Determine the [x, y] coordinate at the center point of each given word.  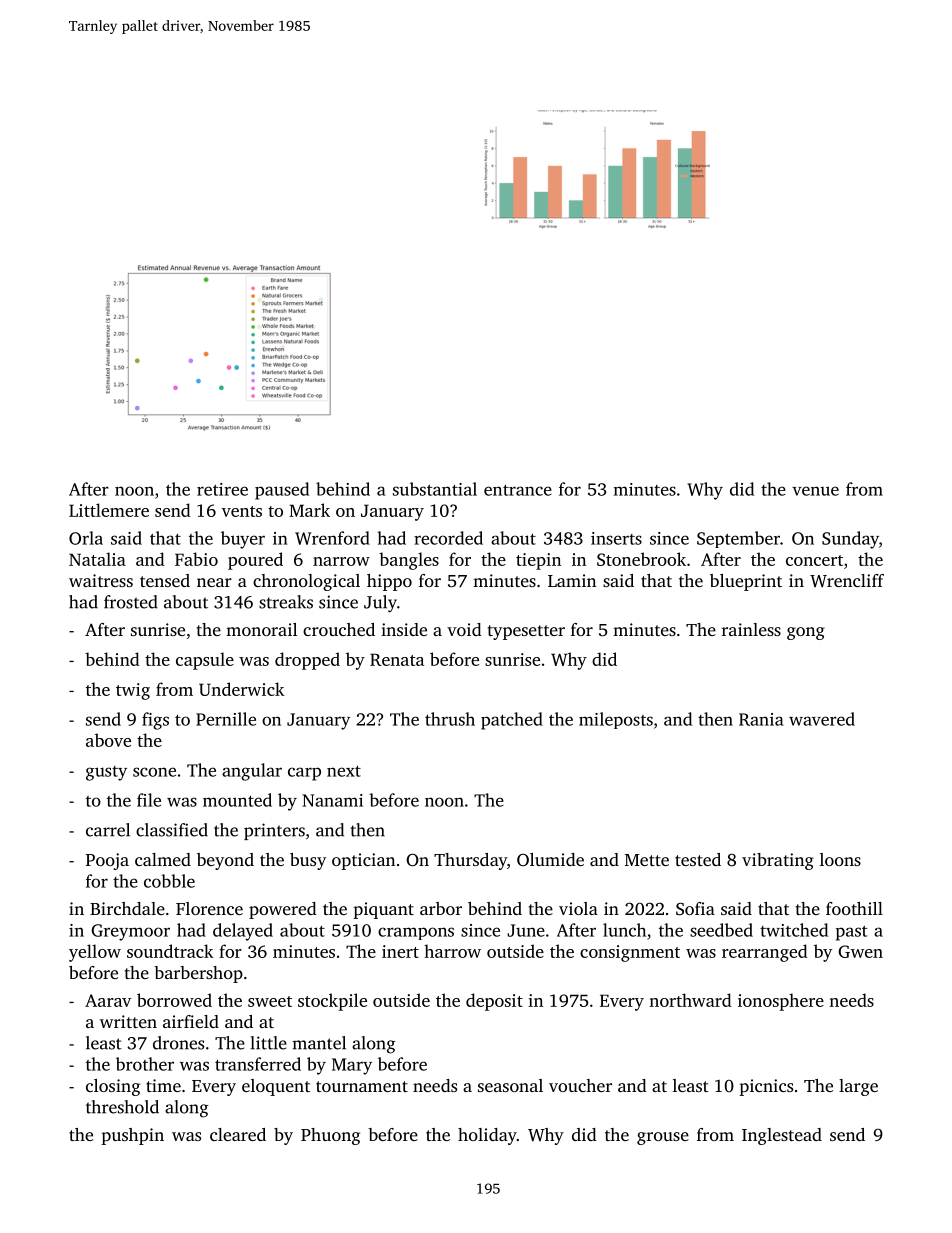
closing [113, 1087]
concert [814, 560]
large [858, 1087]
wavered [822, 719]
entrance [518, 490]
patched [512, 721]
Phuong [330, 1136]
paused [282, 491]
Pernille [226, 719]
